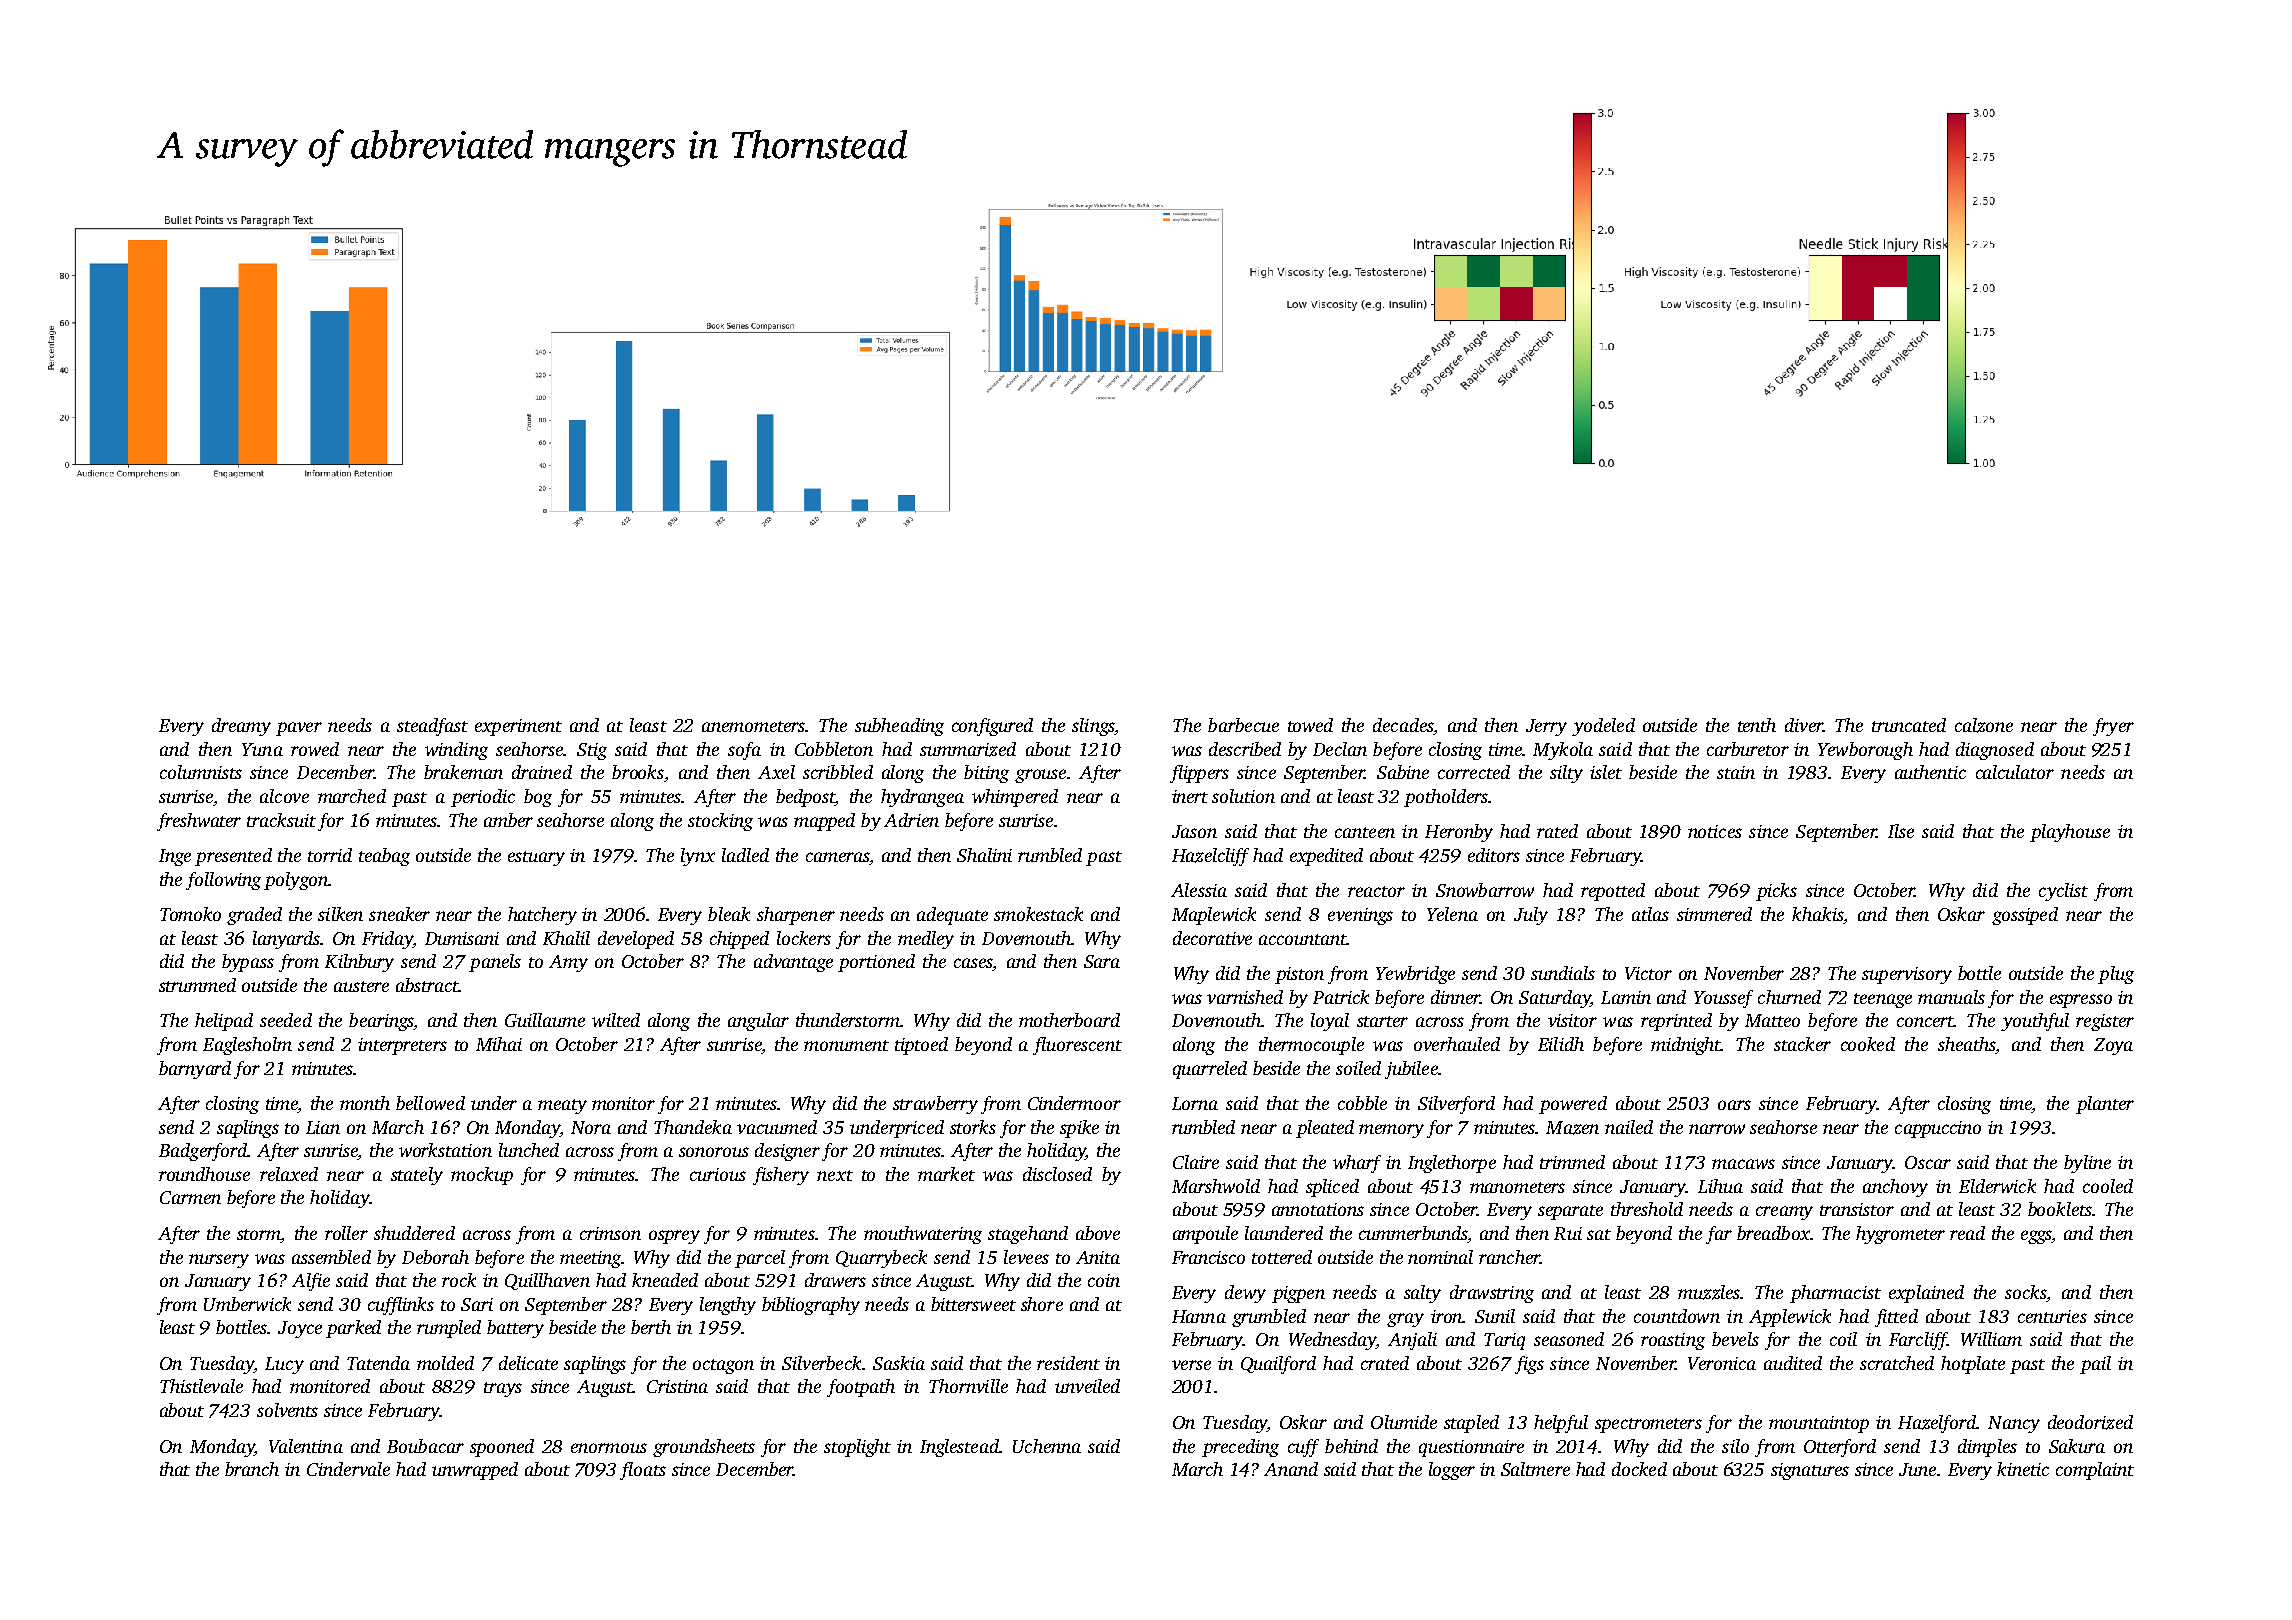 Image resolution: width=2292 pixels, height=1620 pixels. What do you see at coordinates (973, 964) in the screenshot?
I see `cases` at bounding box center [973, 964].
